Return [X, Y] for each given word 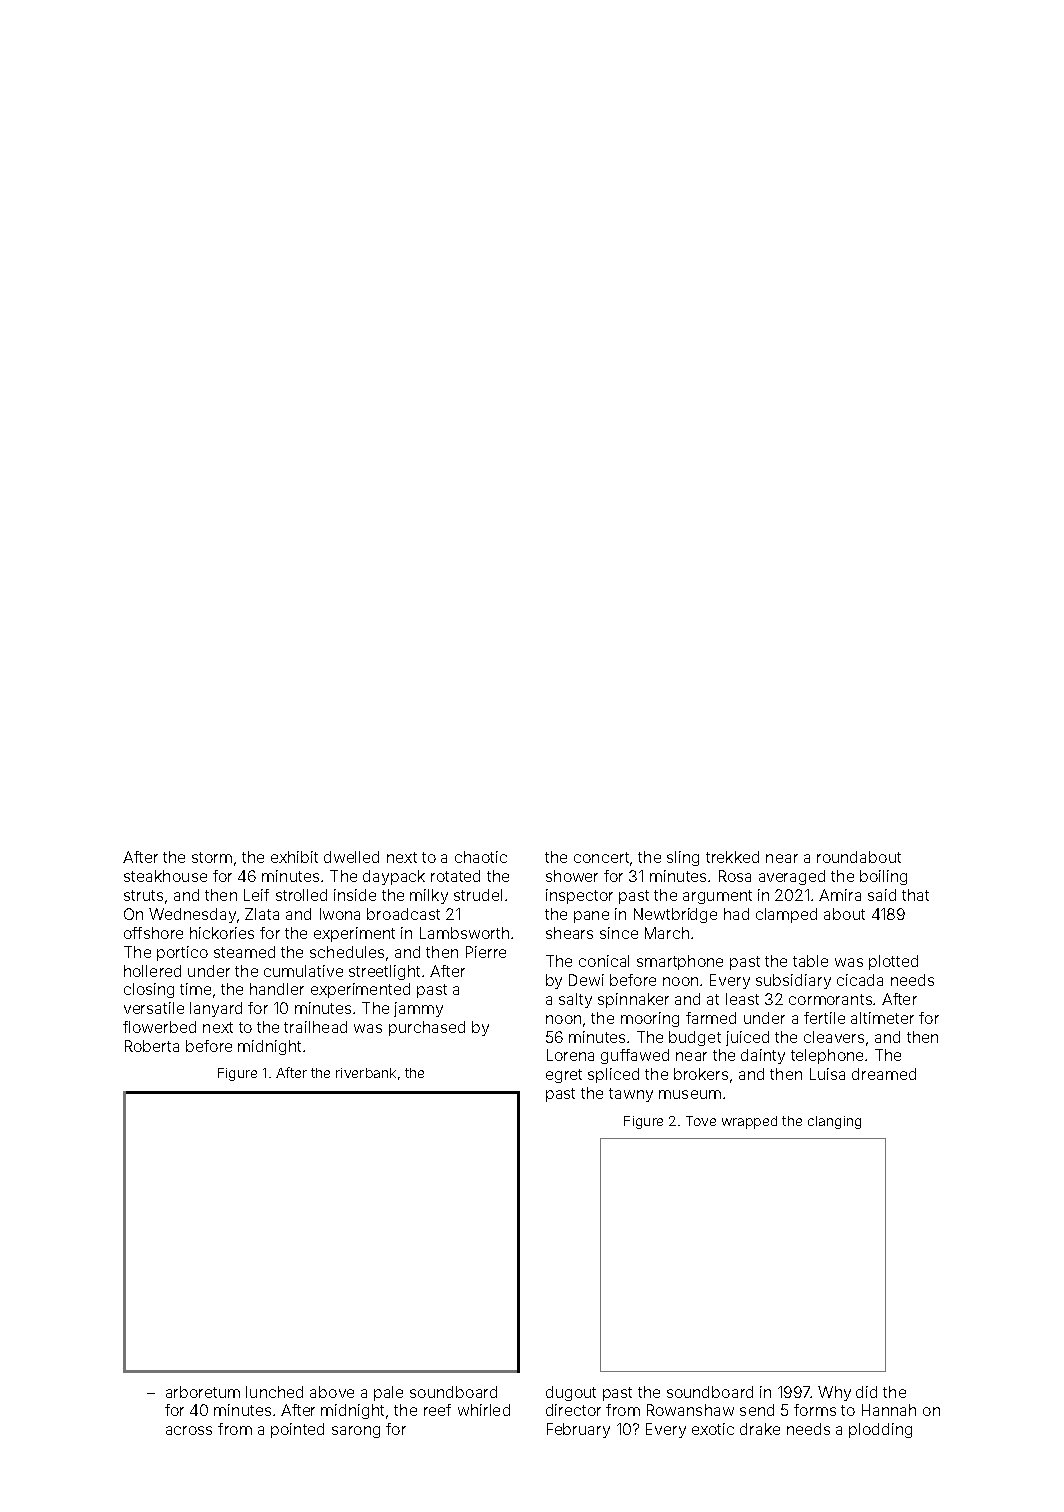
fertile [824, 1018]
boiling [883, 877]
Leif [256, 895]
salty [575, 1000]
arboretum [203, 1392]
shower [572, 876]
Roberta [152, 1046]
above [332, 1392]
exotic [713, 1429]
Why [834, 1393]
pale [388, 1393]
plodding [880, 1430]
